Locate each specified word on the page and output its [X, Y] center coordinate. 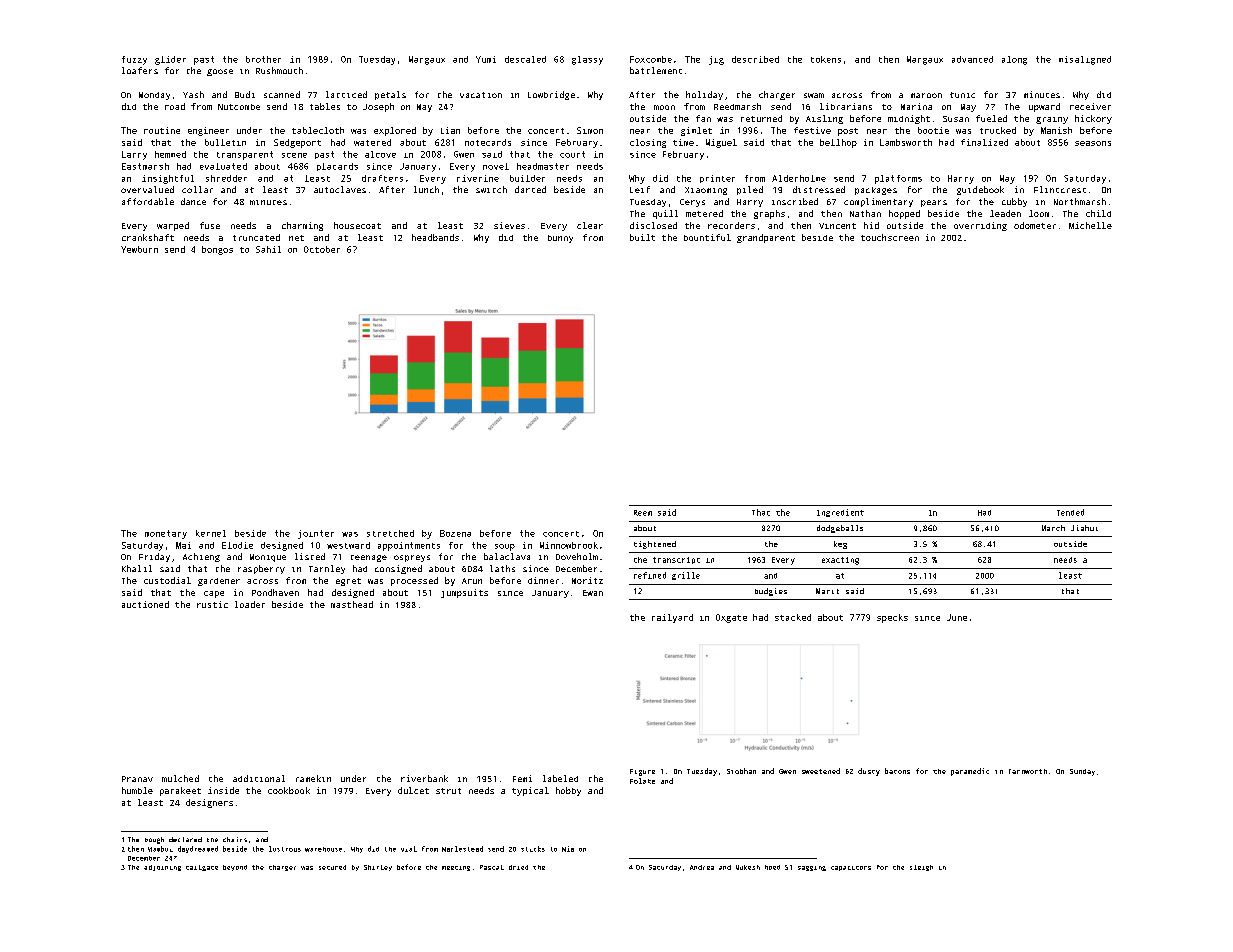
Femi [522, 778]
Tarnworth [1028, 771]
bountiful [707, 237]
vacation [481, 95]
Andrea [702, 867]
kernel [211, 533]
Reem [643, 513]
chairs [235, 839]
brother [263, 59]
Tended [1070, 512]
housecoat [357, 225]
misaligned [1085, 60]
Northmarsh [1080, 201]
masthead [352, 604]
